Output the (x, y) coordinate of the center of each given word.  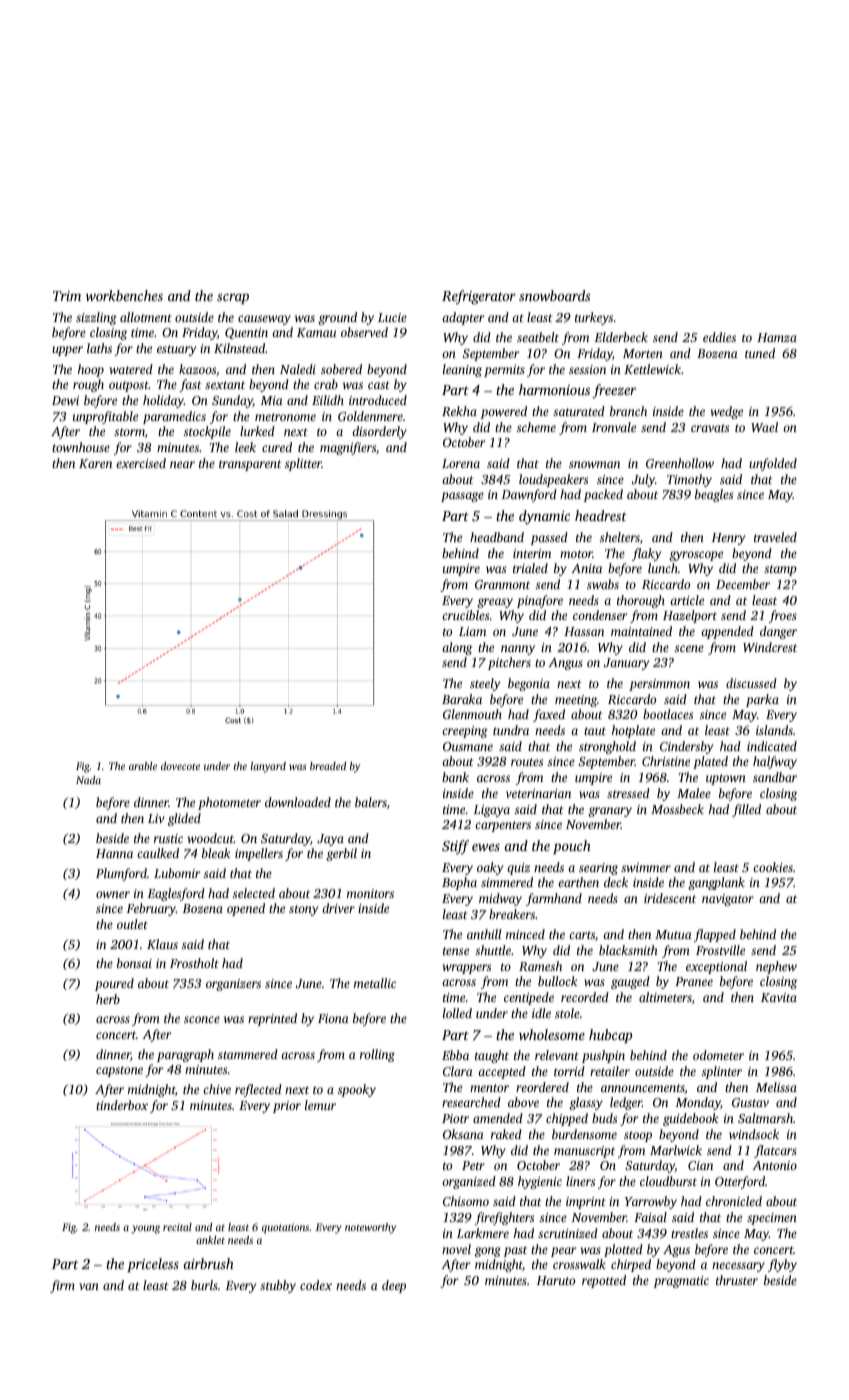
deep (394, 1286)
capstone (119, 1071)
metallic (375, 983)
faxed (549, 715)
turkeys (594, 318)
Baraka (462, 699)
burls (204, 1285)
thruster (737, 1280)
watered (131, 369)
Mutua (673, 934)
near (182, 464)
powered (503, 412)
